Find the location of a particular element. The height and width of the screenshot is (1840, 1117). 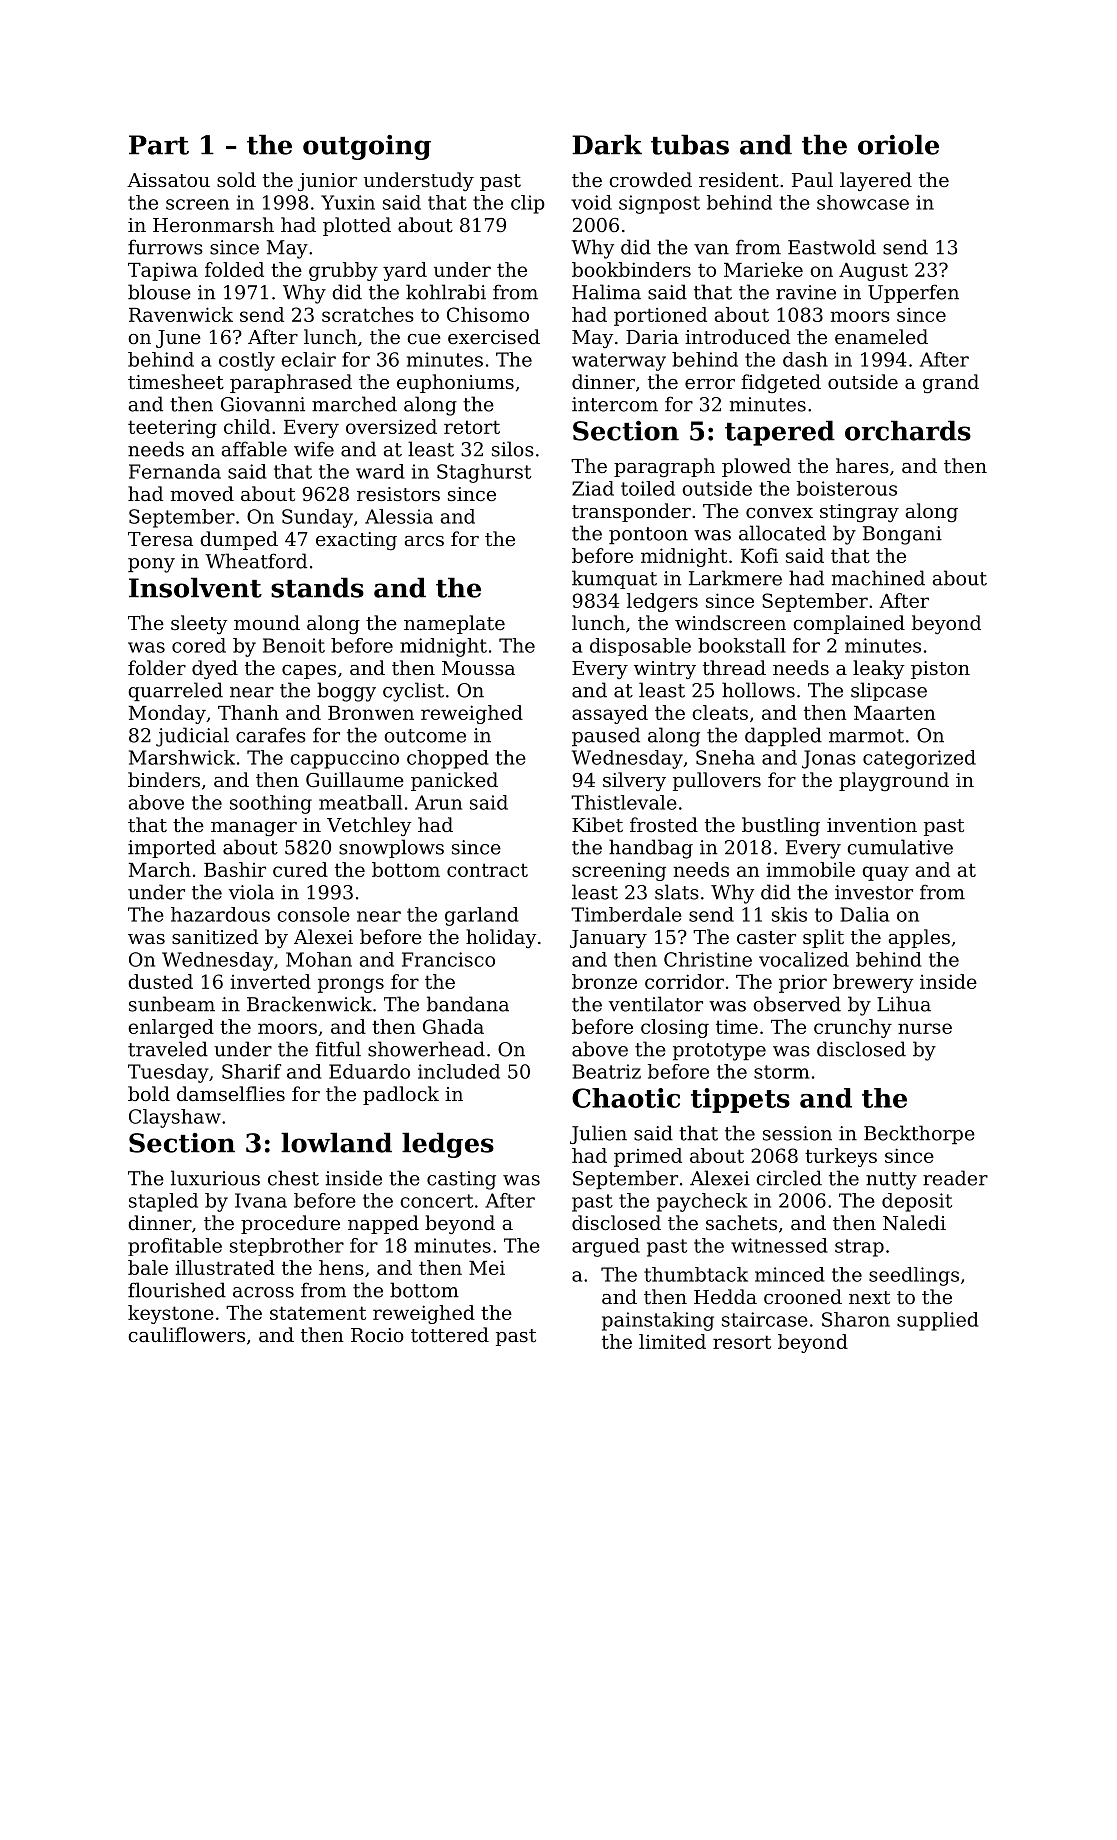

tubas is located at coordinates (690, 144).
